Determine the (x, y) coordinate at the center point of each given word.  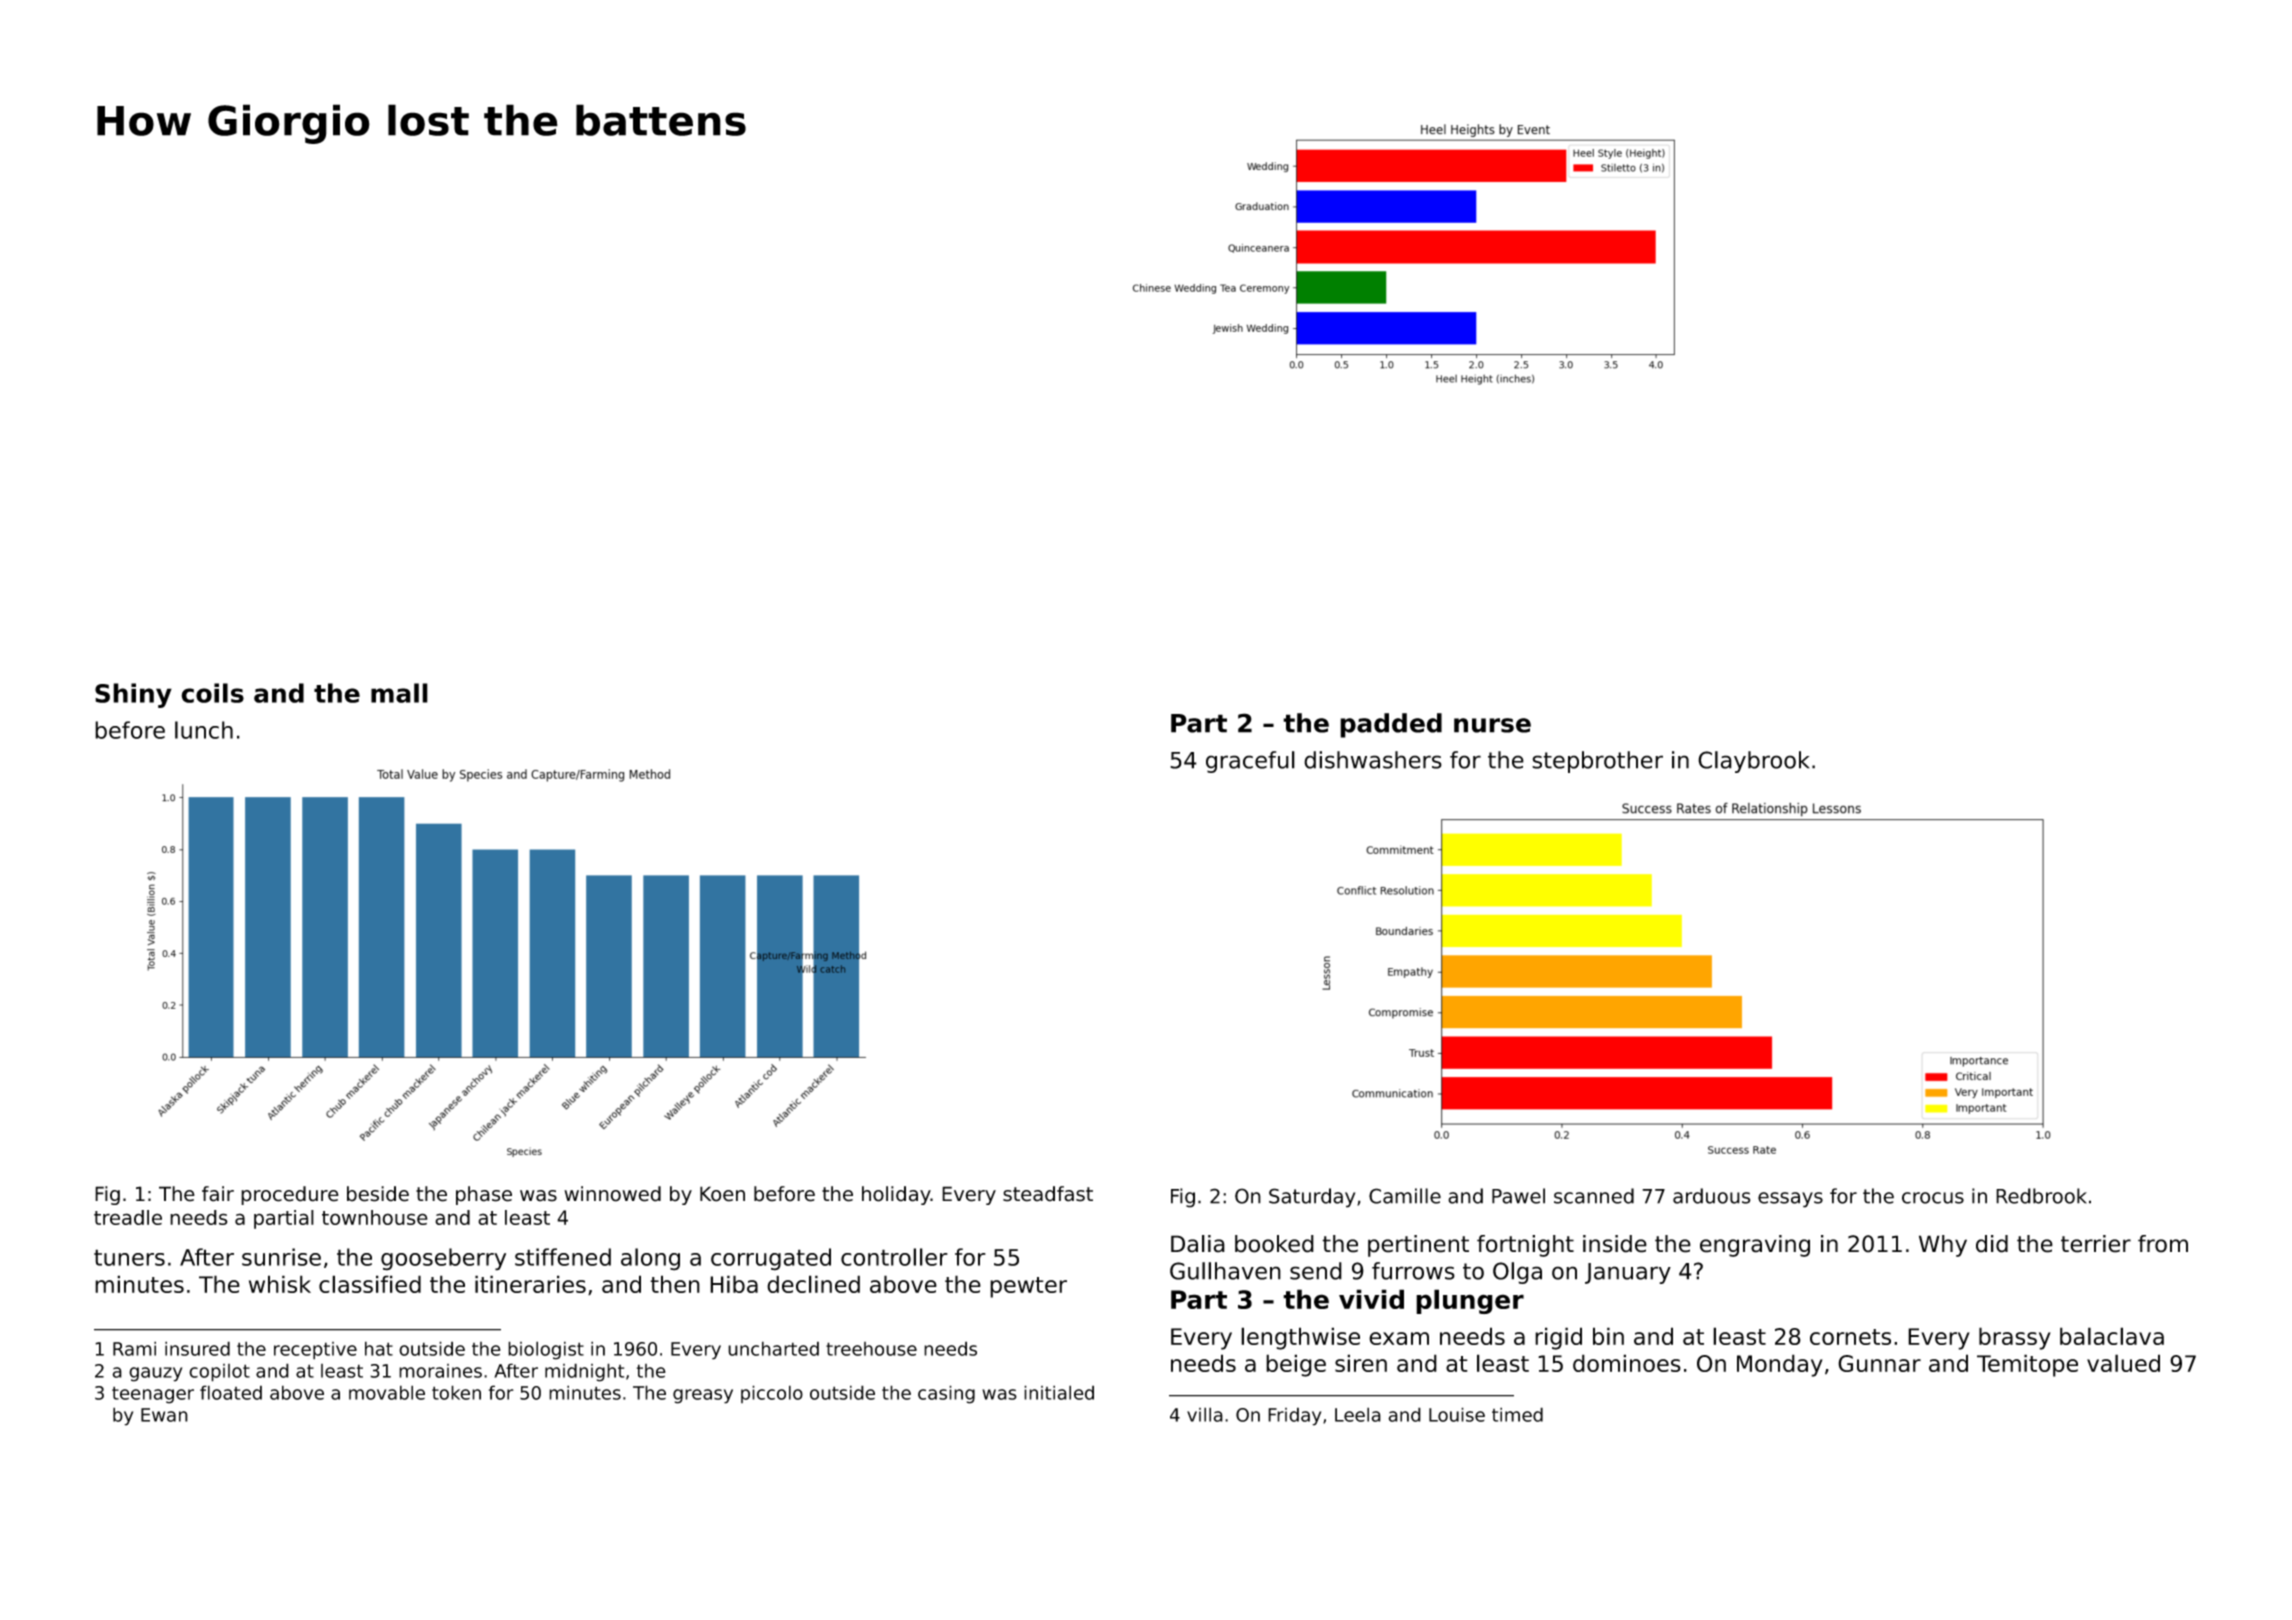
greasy (703, 1396)
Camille (1405, 1196)
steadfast (1048, 1194)
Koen (722, 1194)
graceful (1250, 762)
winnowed (612, 1194)
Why (1943, 1246)
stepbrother (1597, 762)
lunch (204, 730)
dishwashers (1373, 760)
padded (1391, 725)
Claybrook (1753, 762)
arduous (1712, 1196)
